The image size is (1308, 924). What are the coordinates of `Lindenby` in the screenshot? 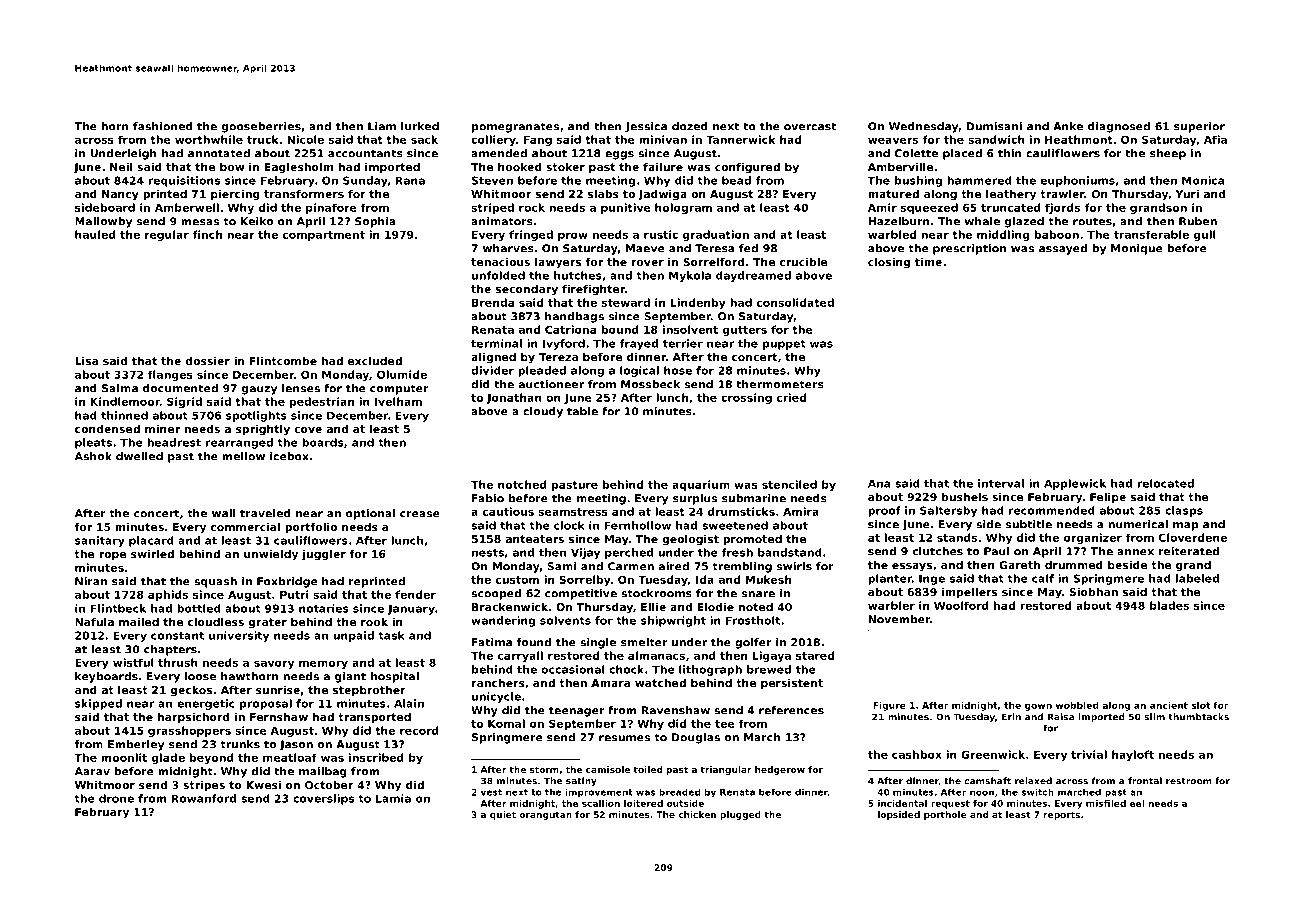 It's located at (698, 303).
